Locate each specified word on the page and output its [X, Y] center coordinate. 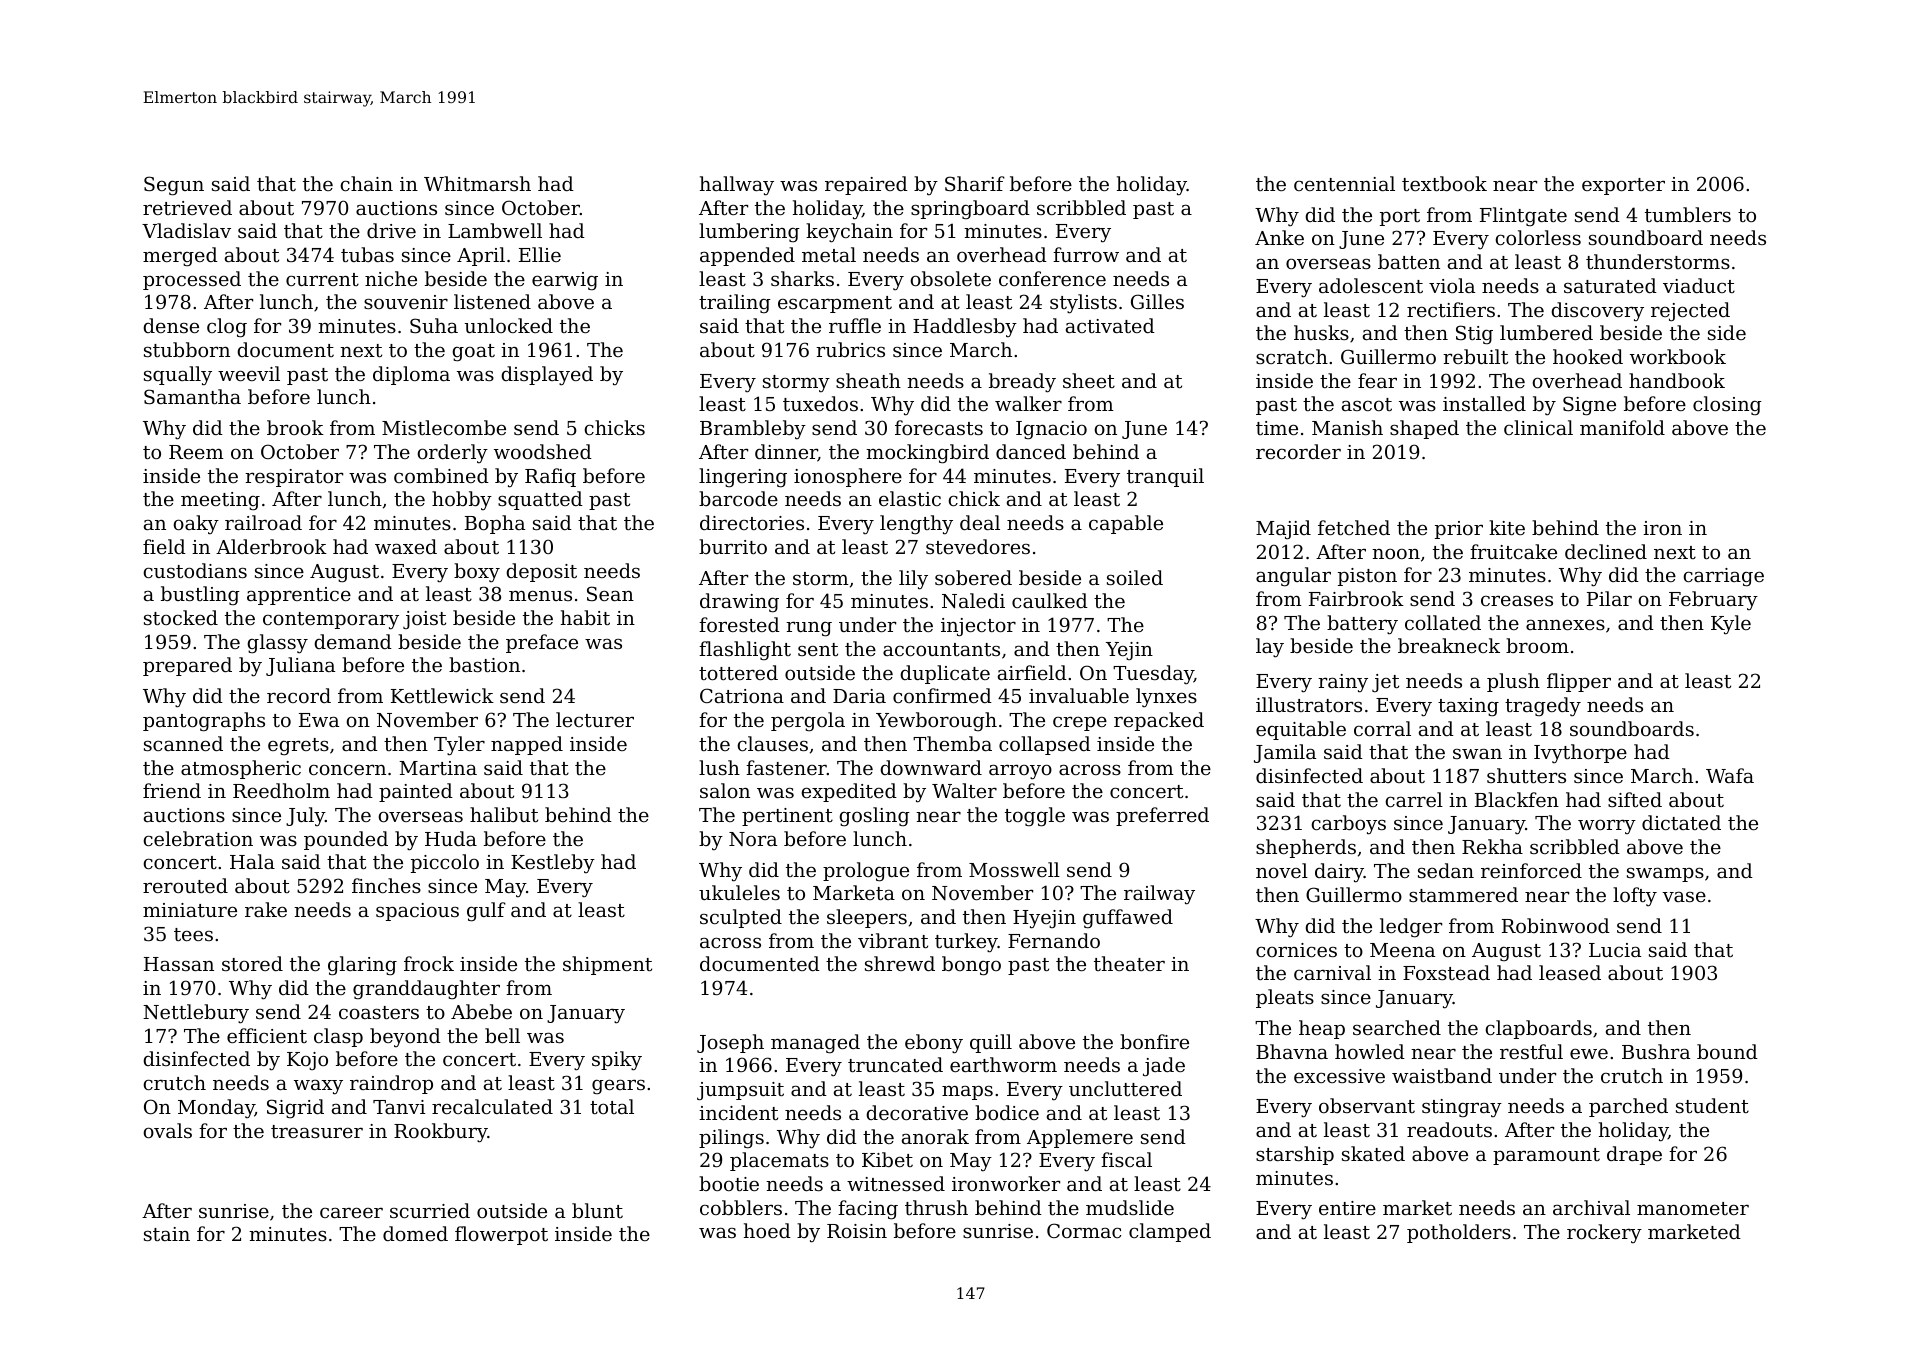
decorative [917, 1112]
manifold [1622, 427]
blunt [597, 1210]
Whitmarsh [477, 183]
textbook [1444, 183]
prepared [187, 666]
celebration [198, 838]
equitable [1301, 730]
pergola [808, 722]
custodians [195, 570]
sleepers [867, 918]
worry [1607, 826]
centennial [1344, 183]
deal [980, 522]
